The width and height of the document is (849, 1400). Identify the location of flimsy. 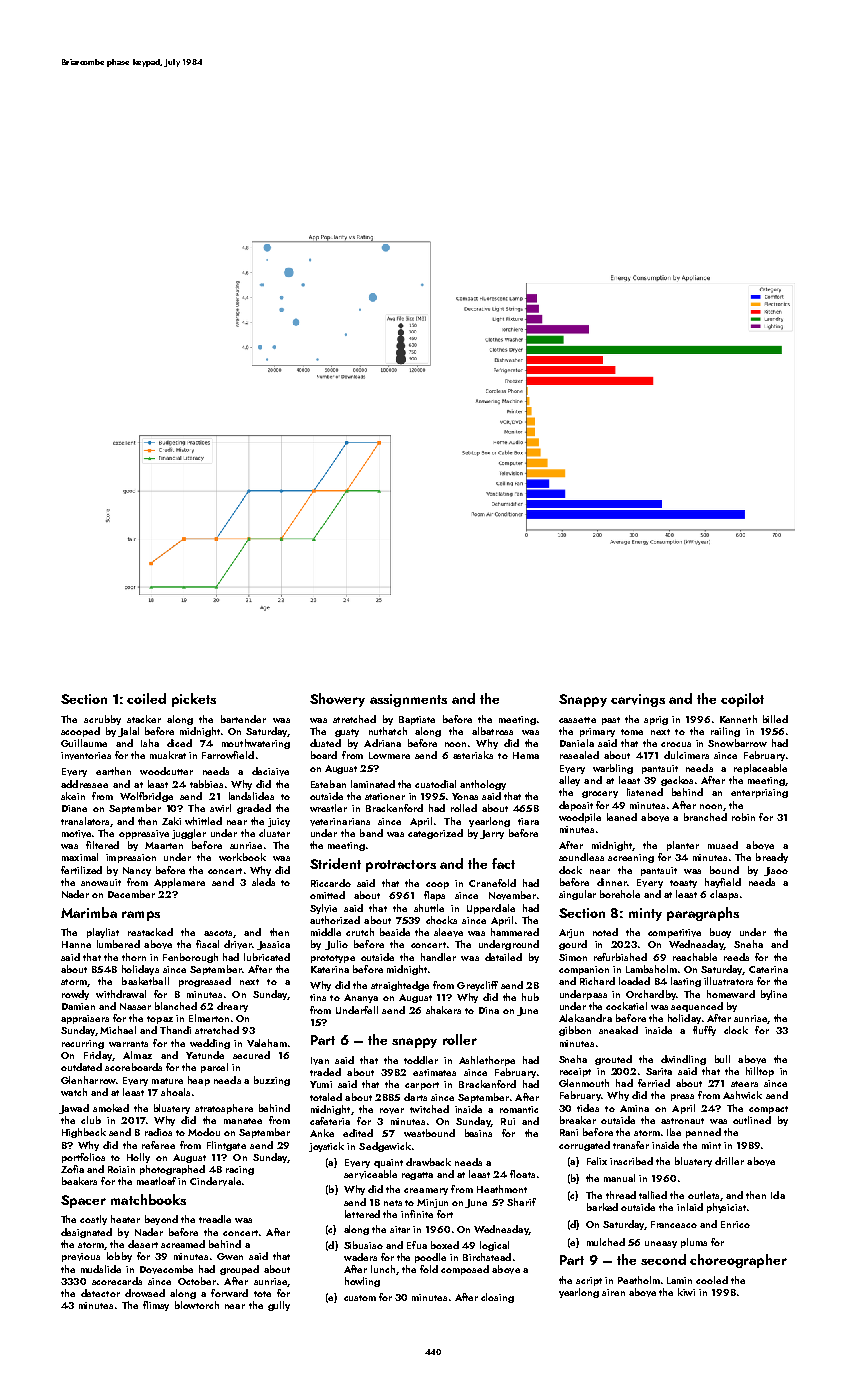
(156, 1306).
